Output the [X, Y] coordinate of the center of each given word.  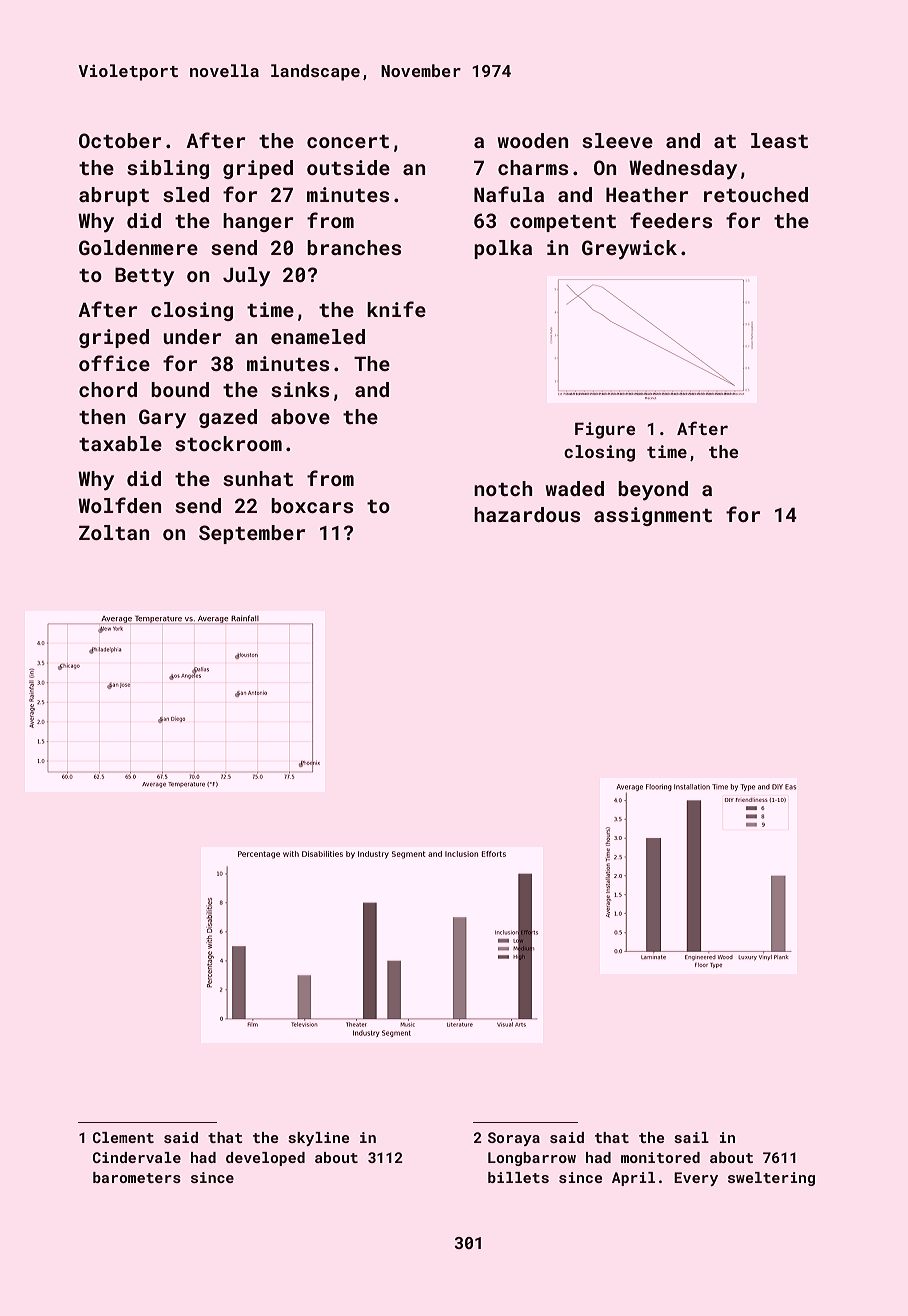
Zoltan [114, 532]
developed [265, 1159]
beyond [653, 491]
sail [691, 1137]
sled [186, 194]
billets [518, 1177]
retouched [756, 194]
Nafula [509, 194]
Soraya [514, 1139]
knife [396, 309]
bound [180, 389]
